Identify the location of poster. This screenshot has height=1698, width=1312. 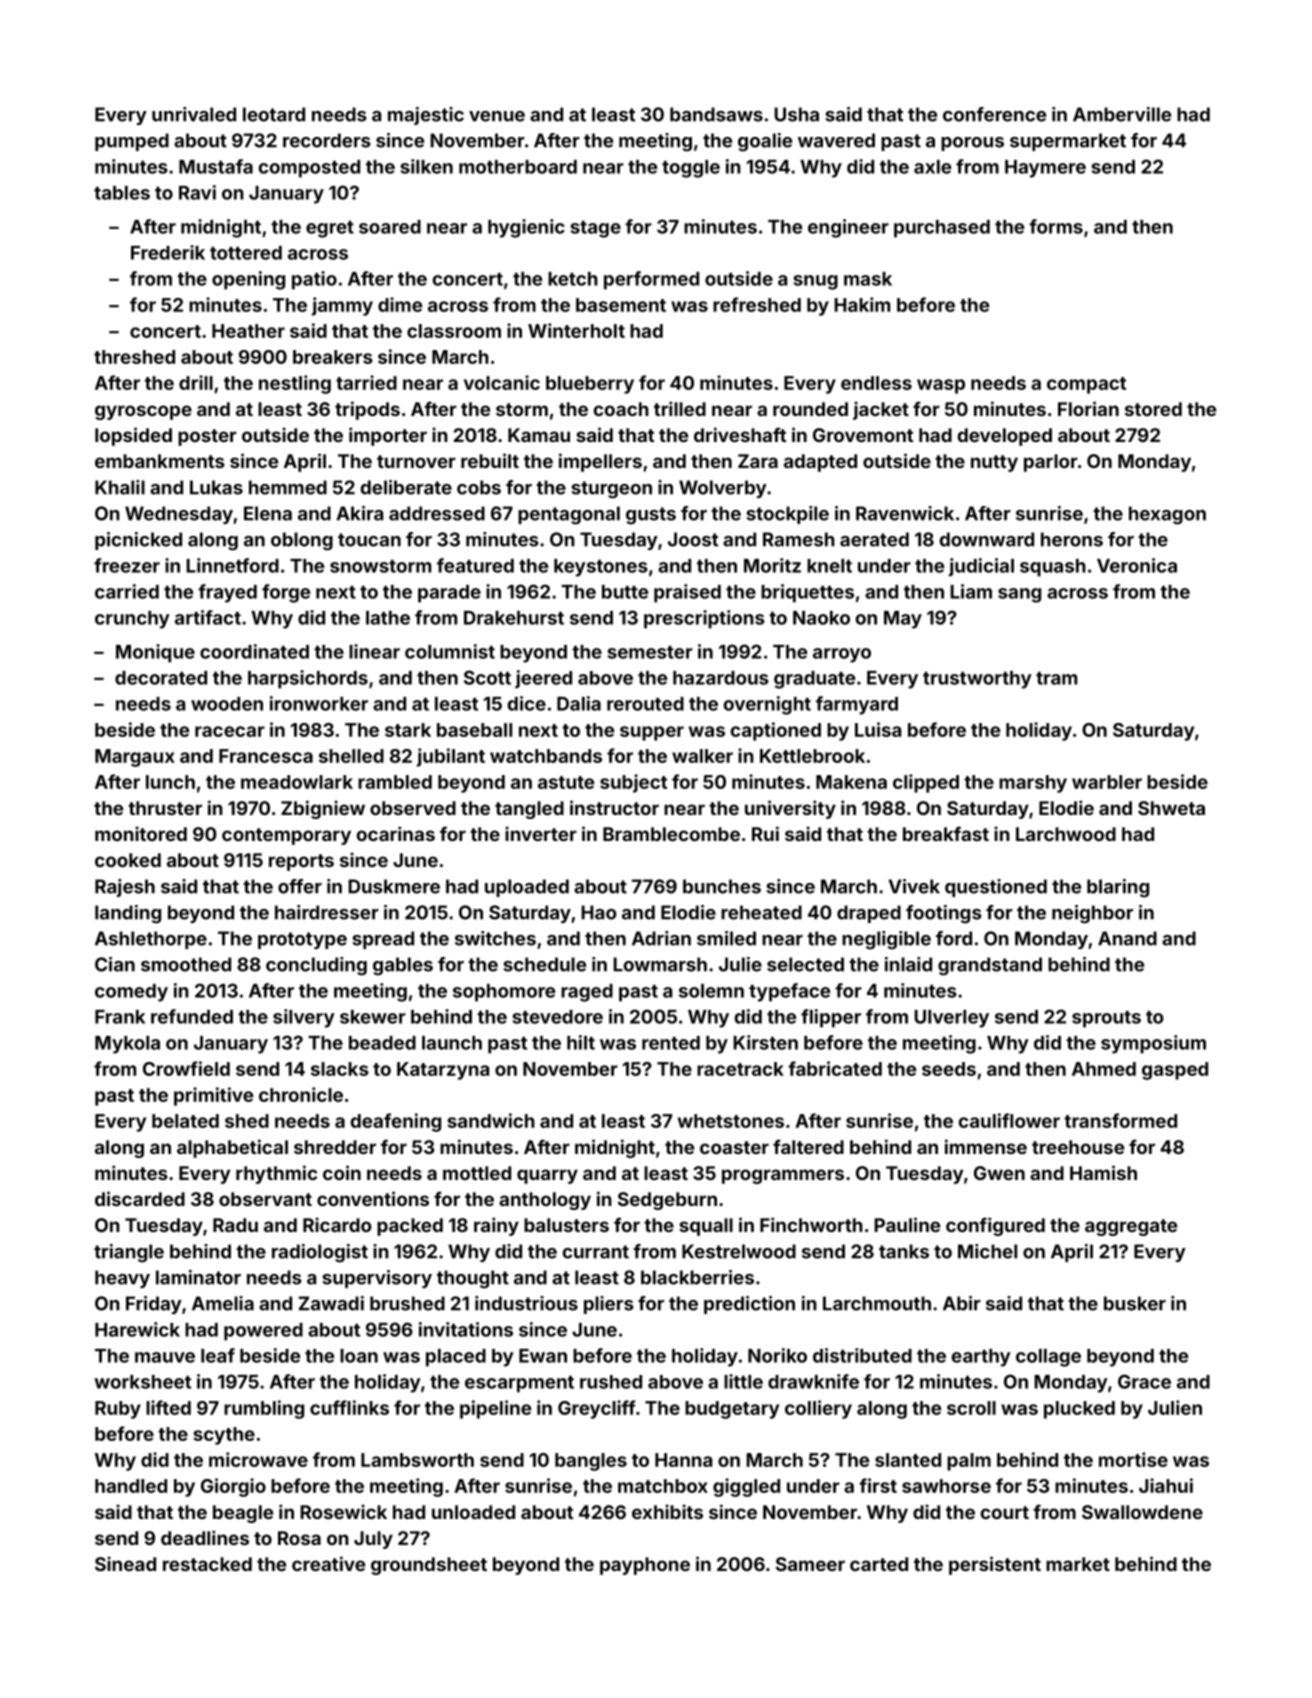
(207, 437).
